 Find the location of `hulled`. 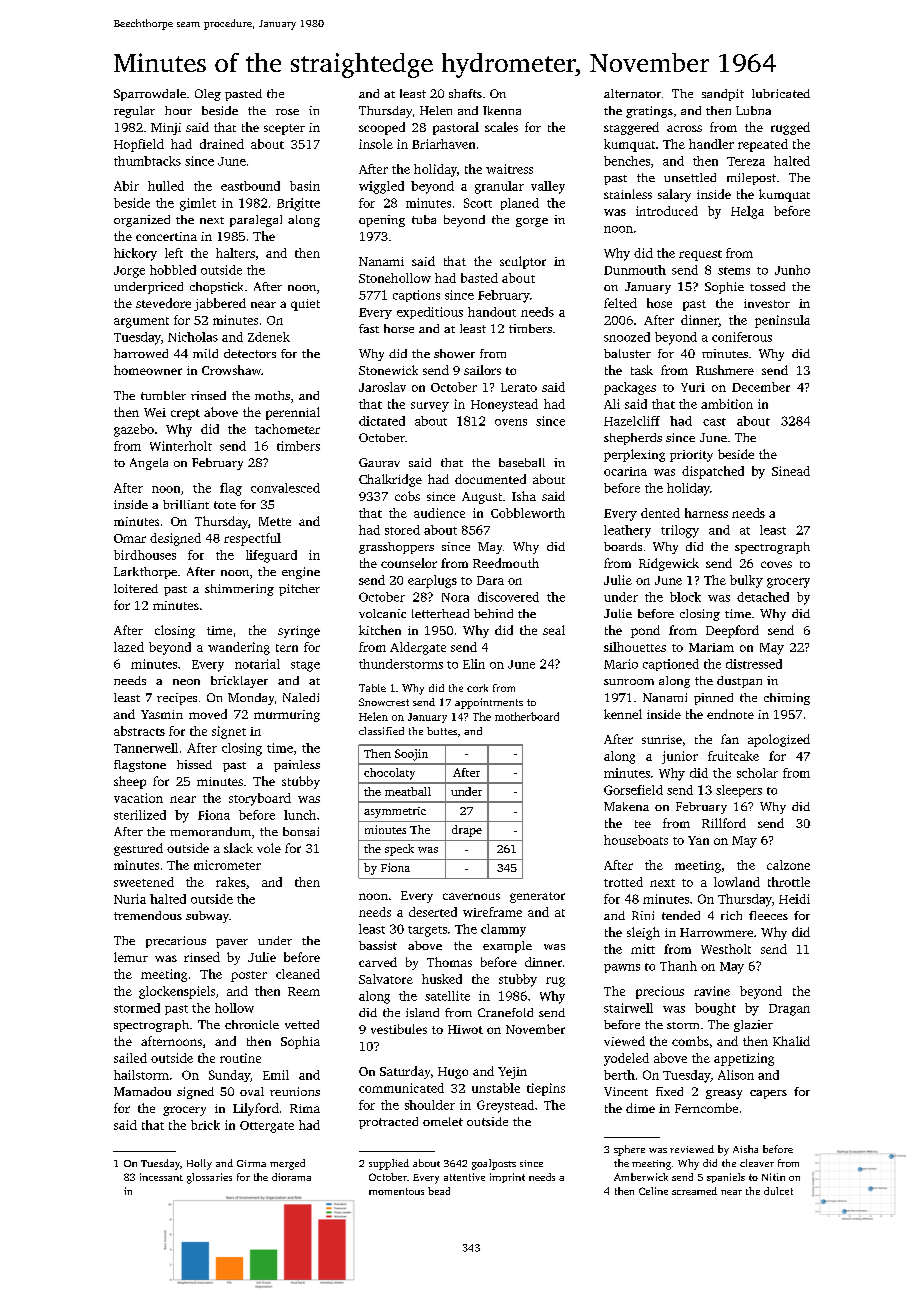

hulled is located at coordinates (166, 186).
